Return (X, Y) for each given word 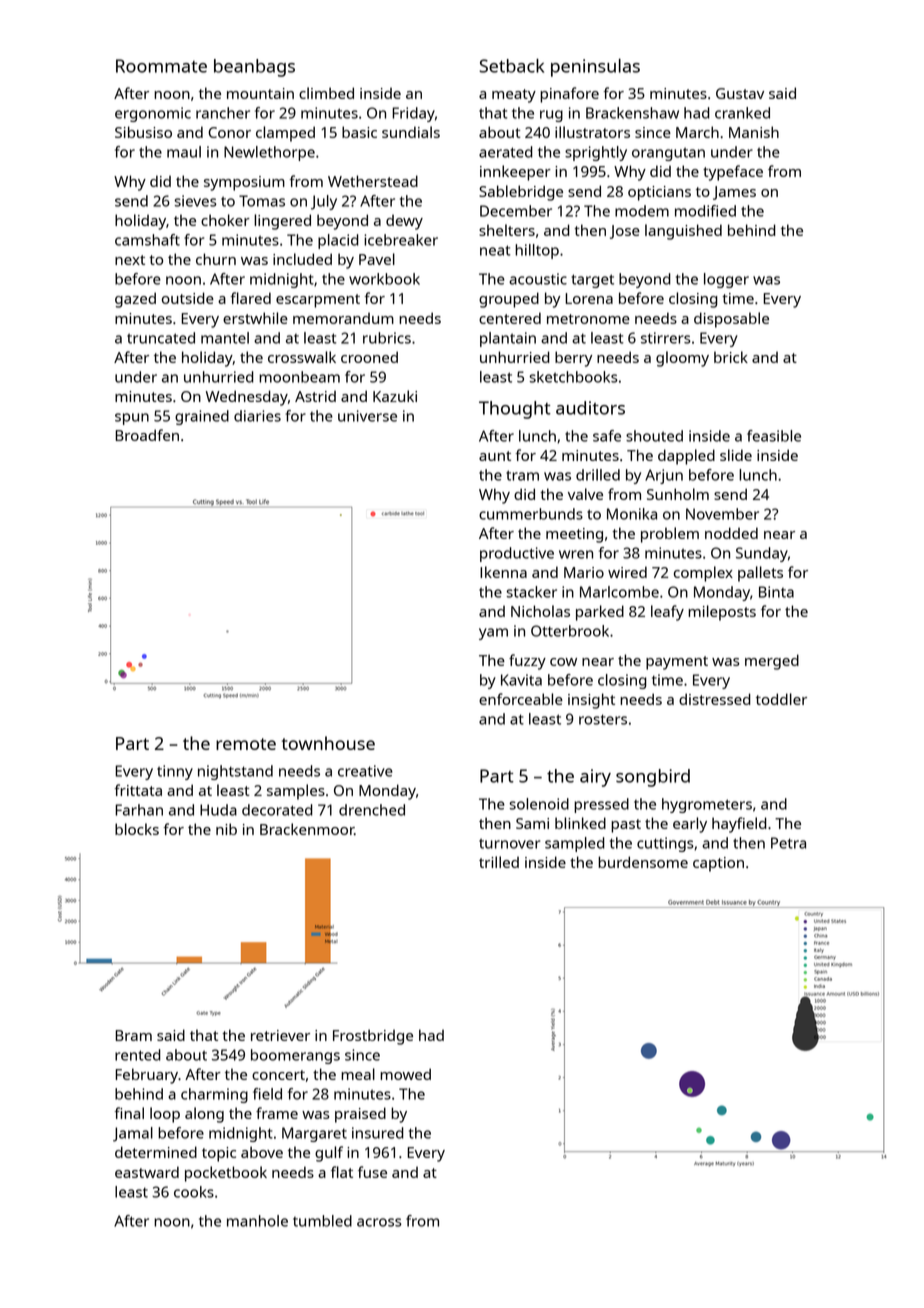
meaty (514, 96)
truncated (161, 338)
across (379, 1222)
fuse (372, 1172)
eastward (147, 1172)
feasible (774, 436)
